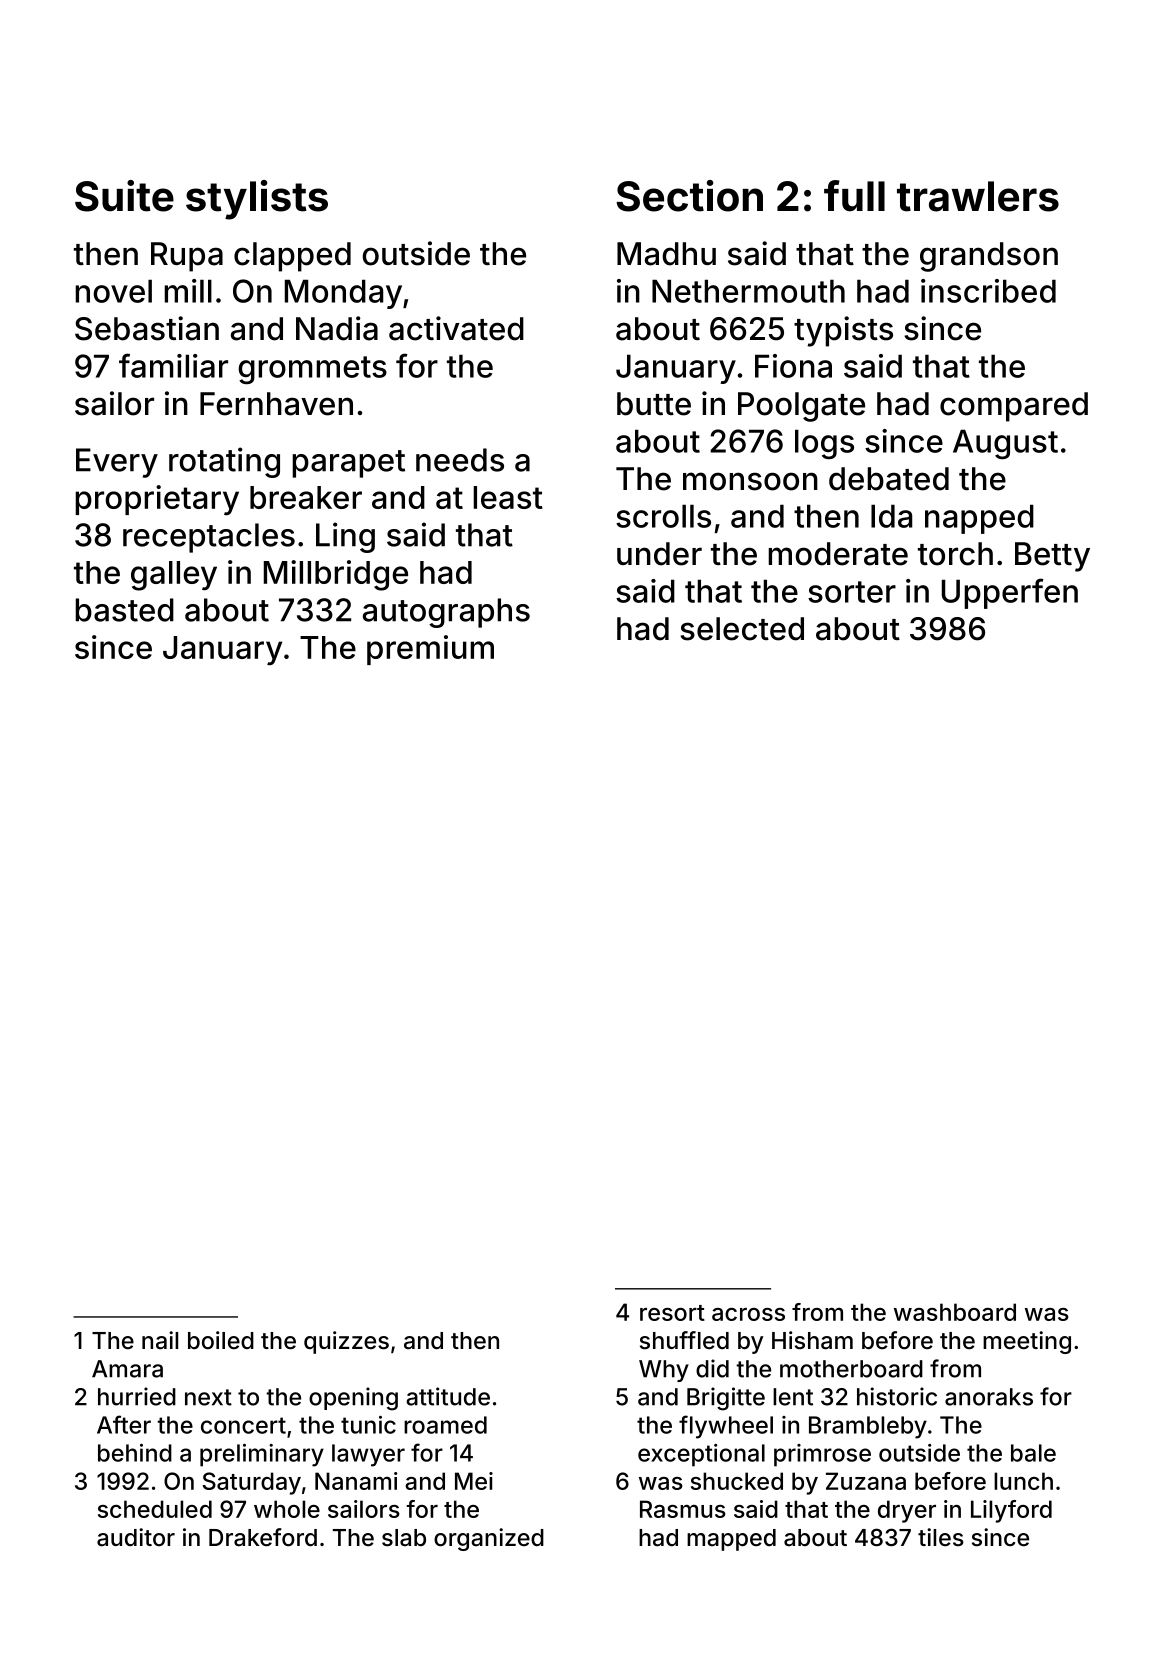 The width and height of the screenshot is (1165, 1654). I want to click on Amara, so click(127, 1369).
